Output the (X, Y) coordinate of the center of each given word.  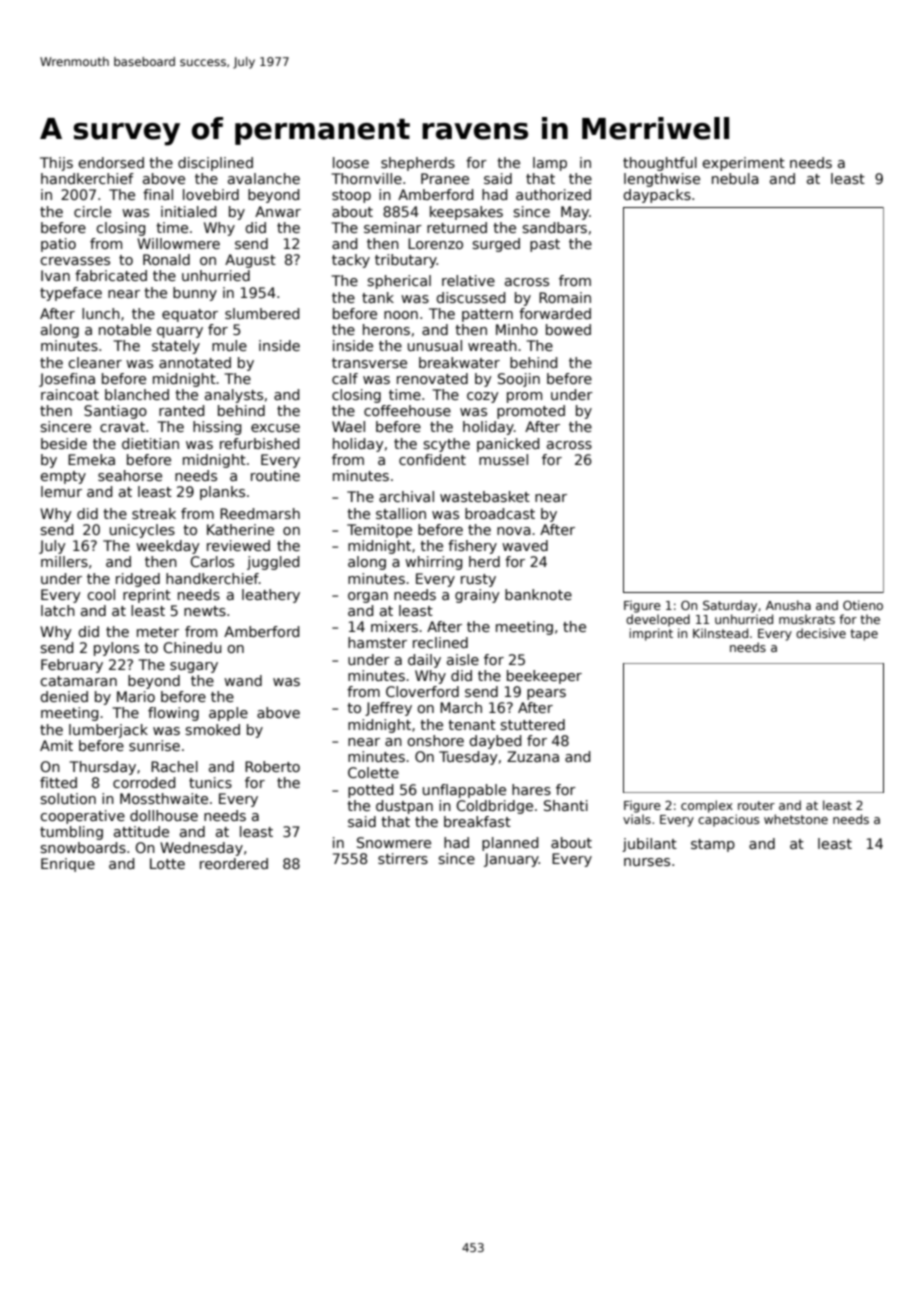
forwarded (555, 313)
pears (546, 694)
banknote (538, 594)
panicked (508, 445)
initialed (188, 211)
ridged (138, 580)
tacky (351, 261)
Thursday (103, 768)
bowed (568, 329)
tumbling (71, 833)
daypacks (657, 196)
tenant (472, 725)
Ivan (55, 275)
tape (864, 635)
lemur (61, 491)
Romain (565, 297)
